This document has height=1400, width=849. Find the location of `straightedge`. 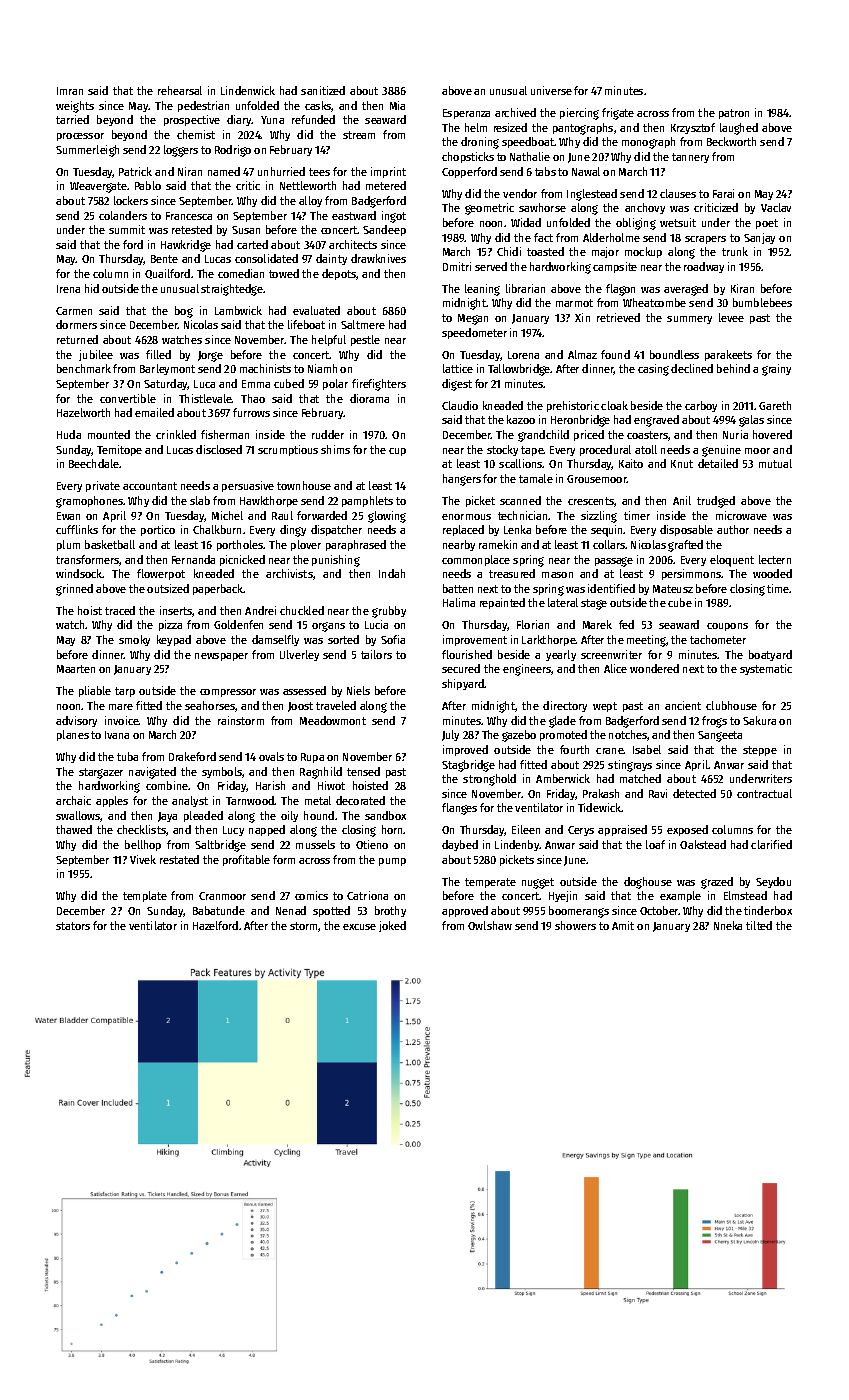

straightedge is located at coordinates (232, 290).
